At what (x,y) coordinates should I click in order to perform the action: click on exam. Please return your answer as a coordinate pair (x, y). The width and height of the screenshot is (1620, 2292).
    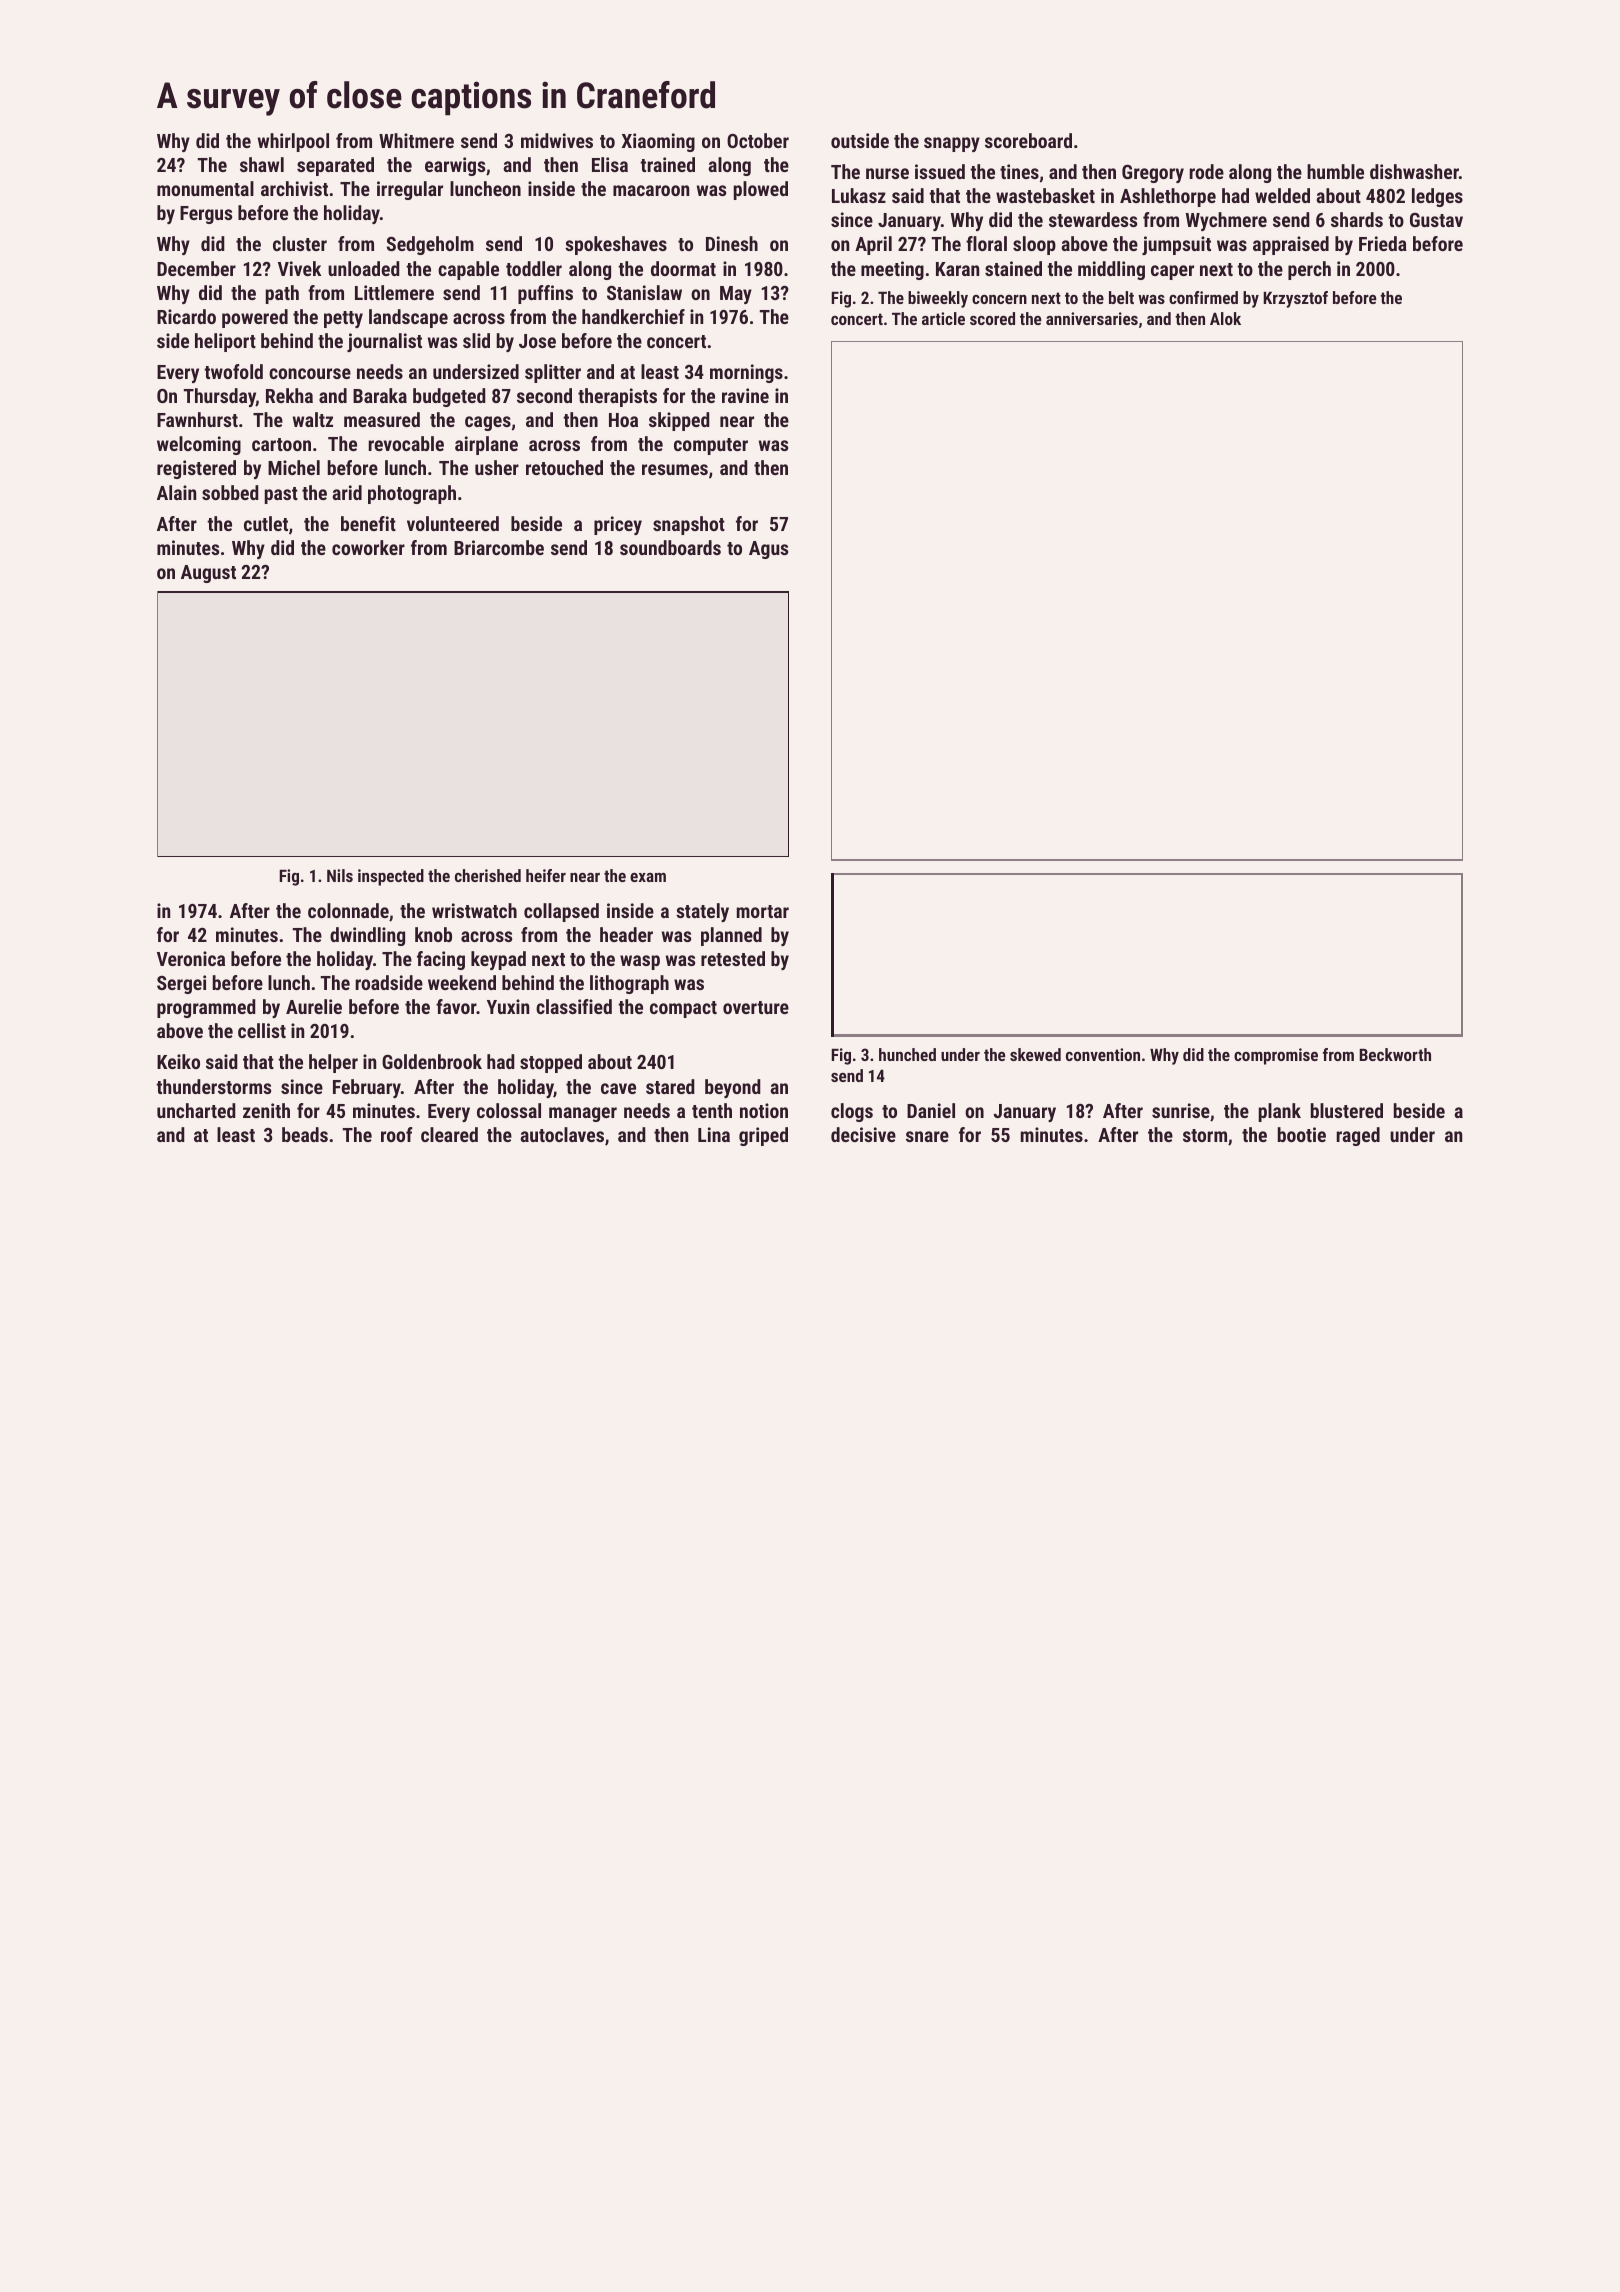
    Looking at the image, I should click on (648, 877).
